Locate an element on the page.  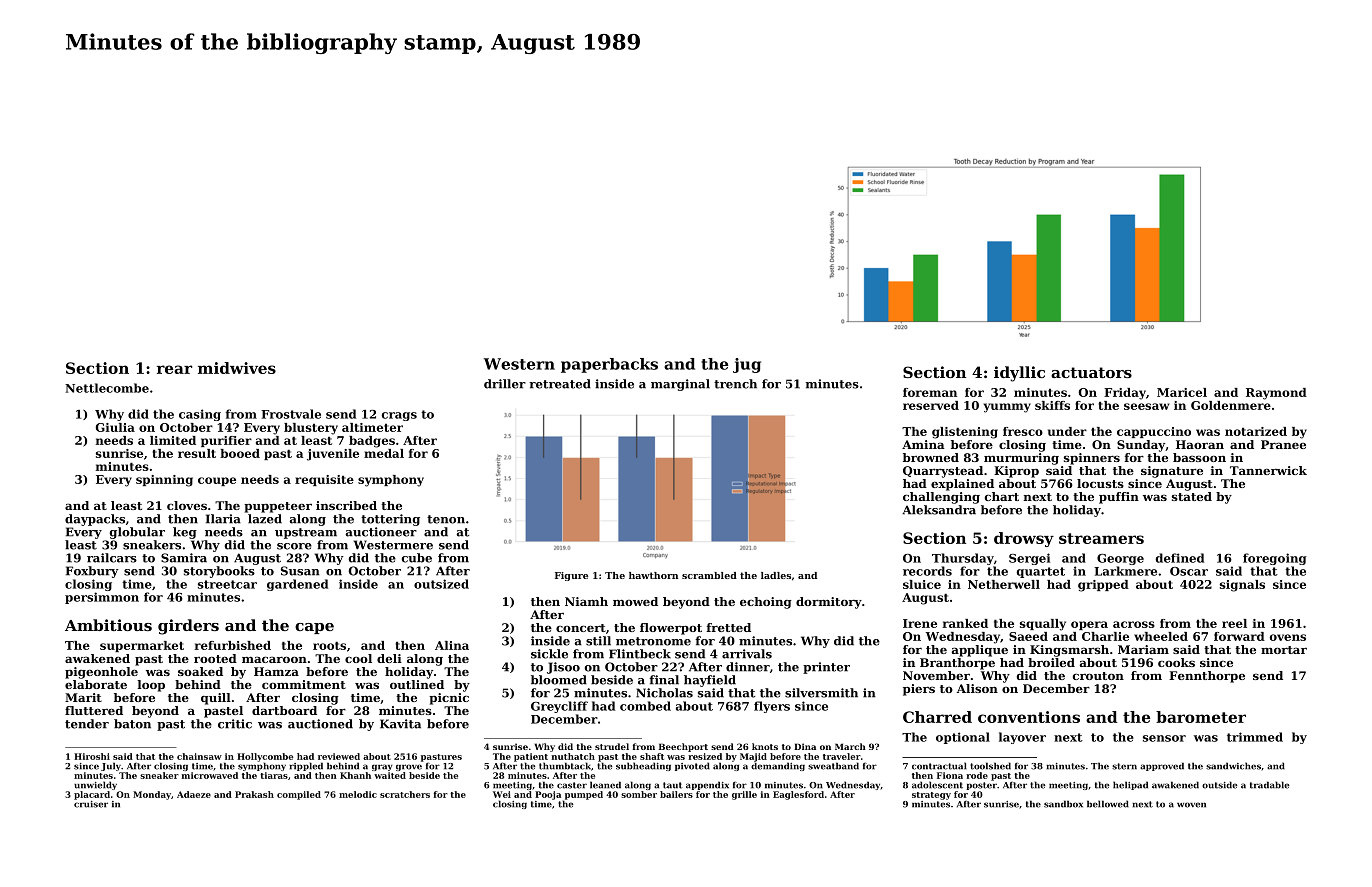
critic is located at coordinates (235, 724).
